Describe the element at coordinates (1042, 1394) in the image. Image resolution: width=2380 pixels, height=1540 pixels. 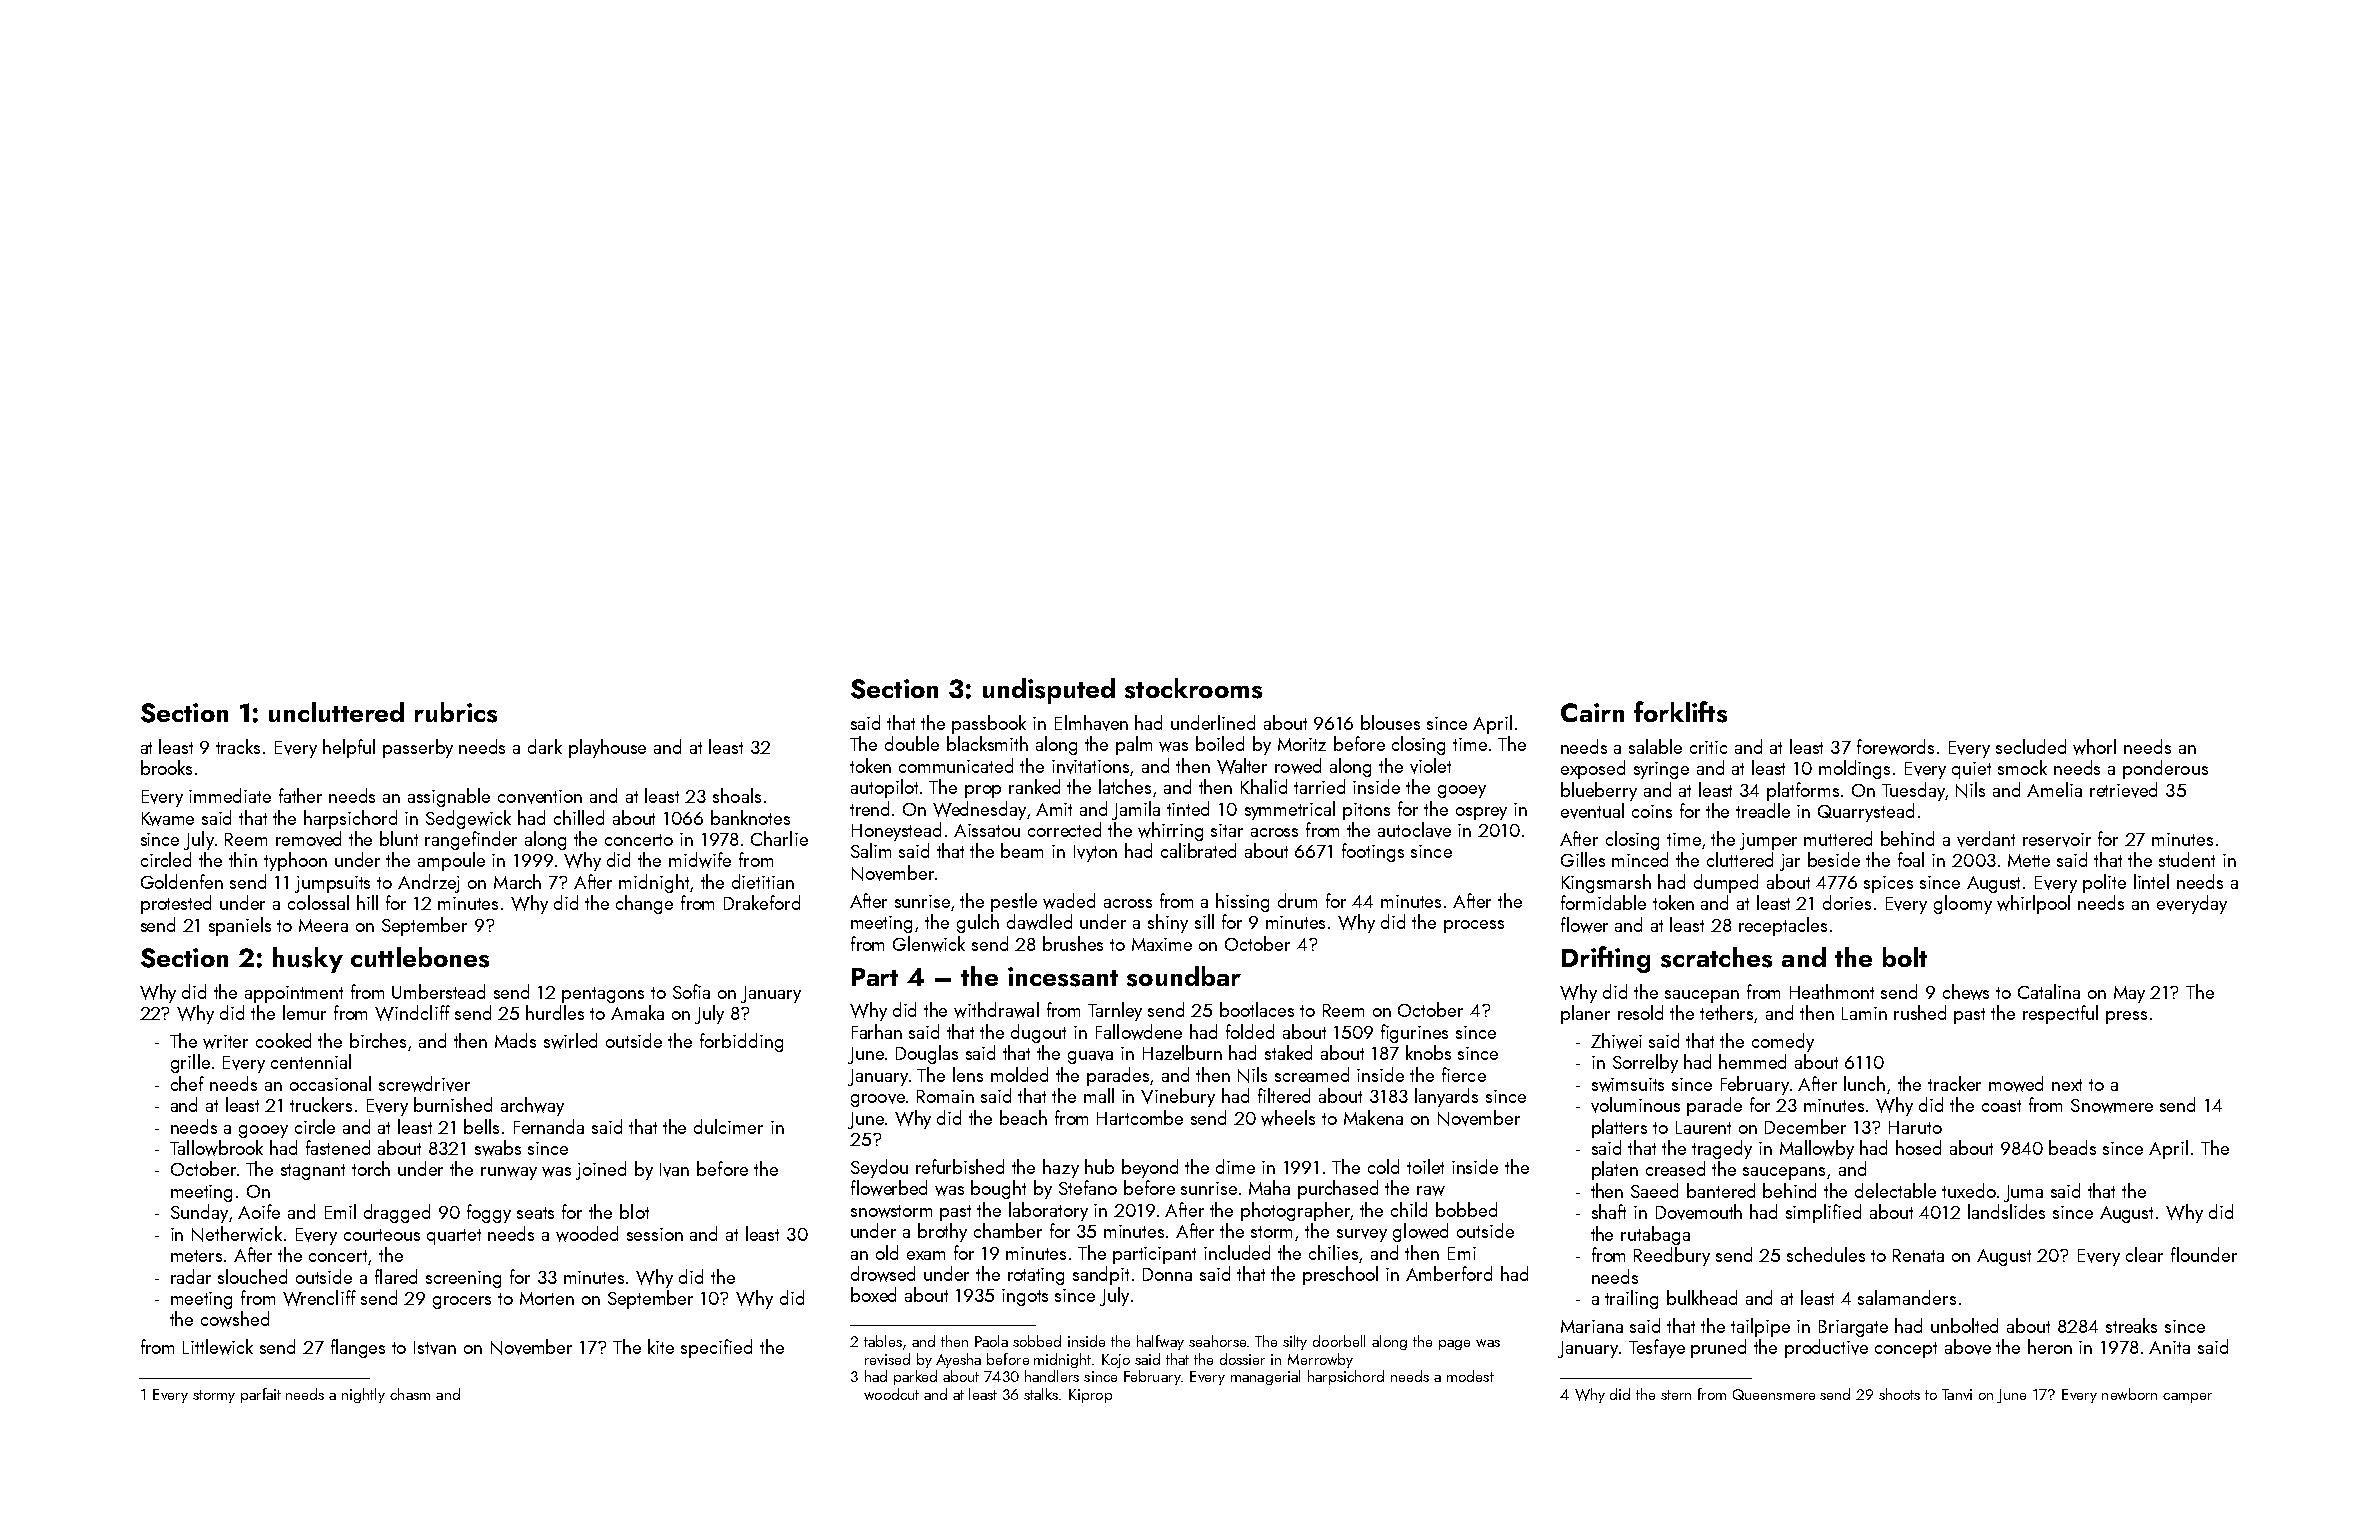
I see `stalks` at that location.
